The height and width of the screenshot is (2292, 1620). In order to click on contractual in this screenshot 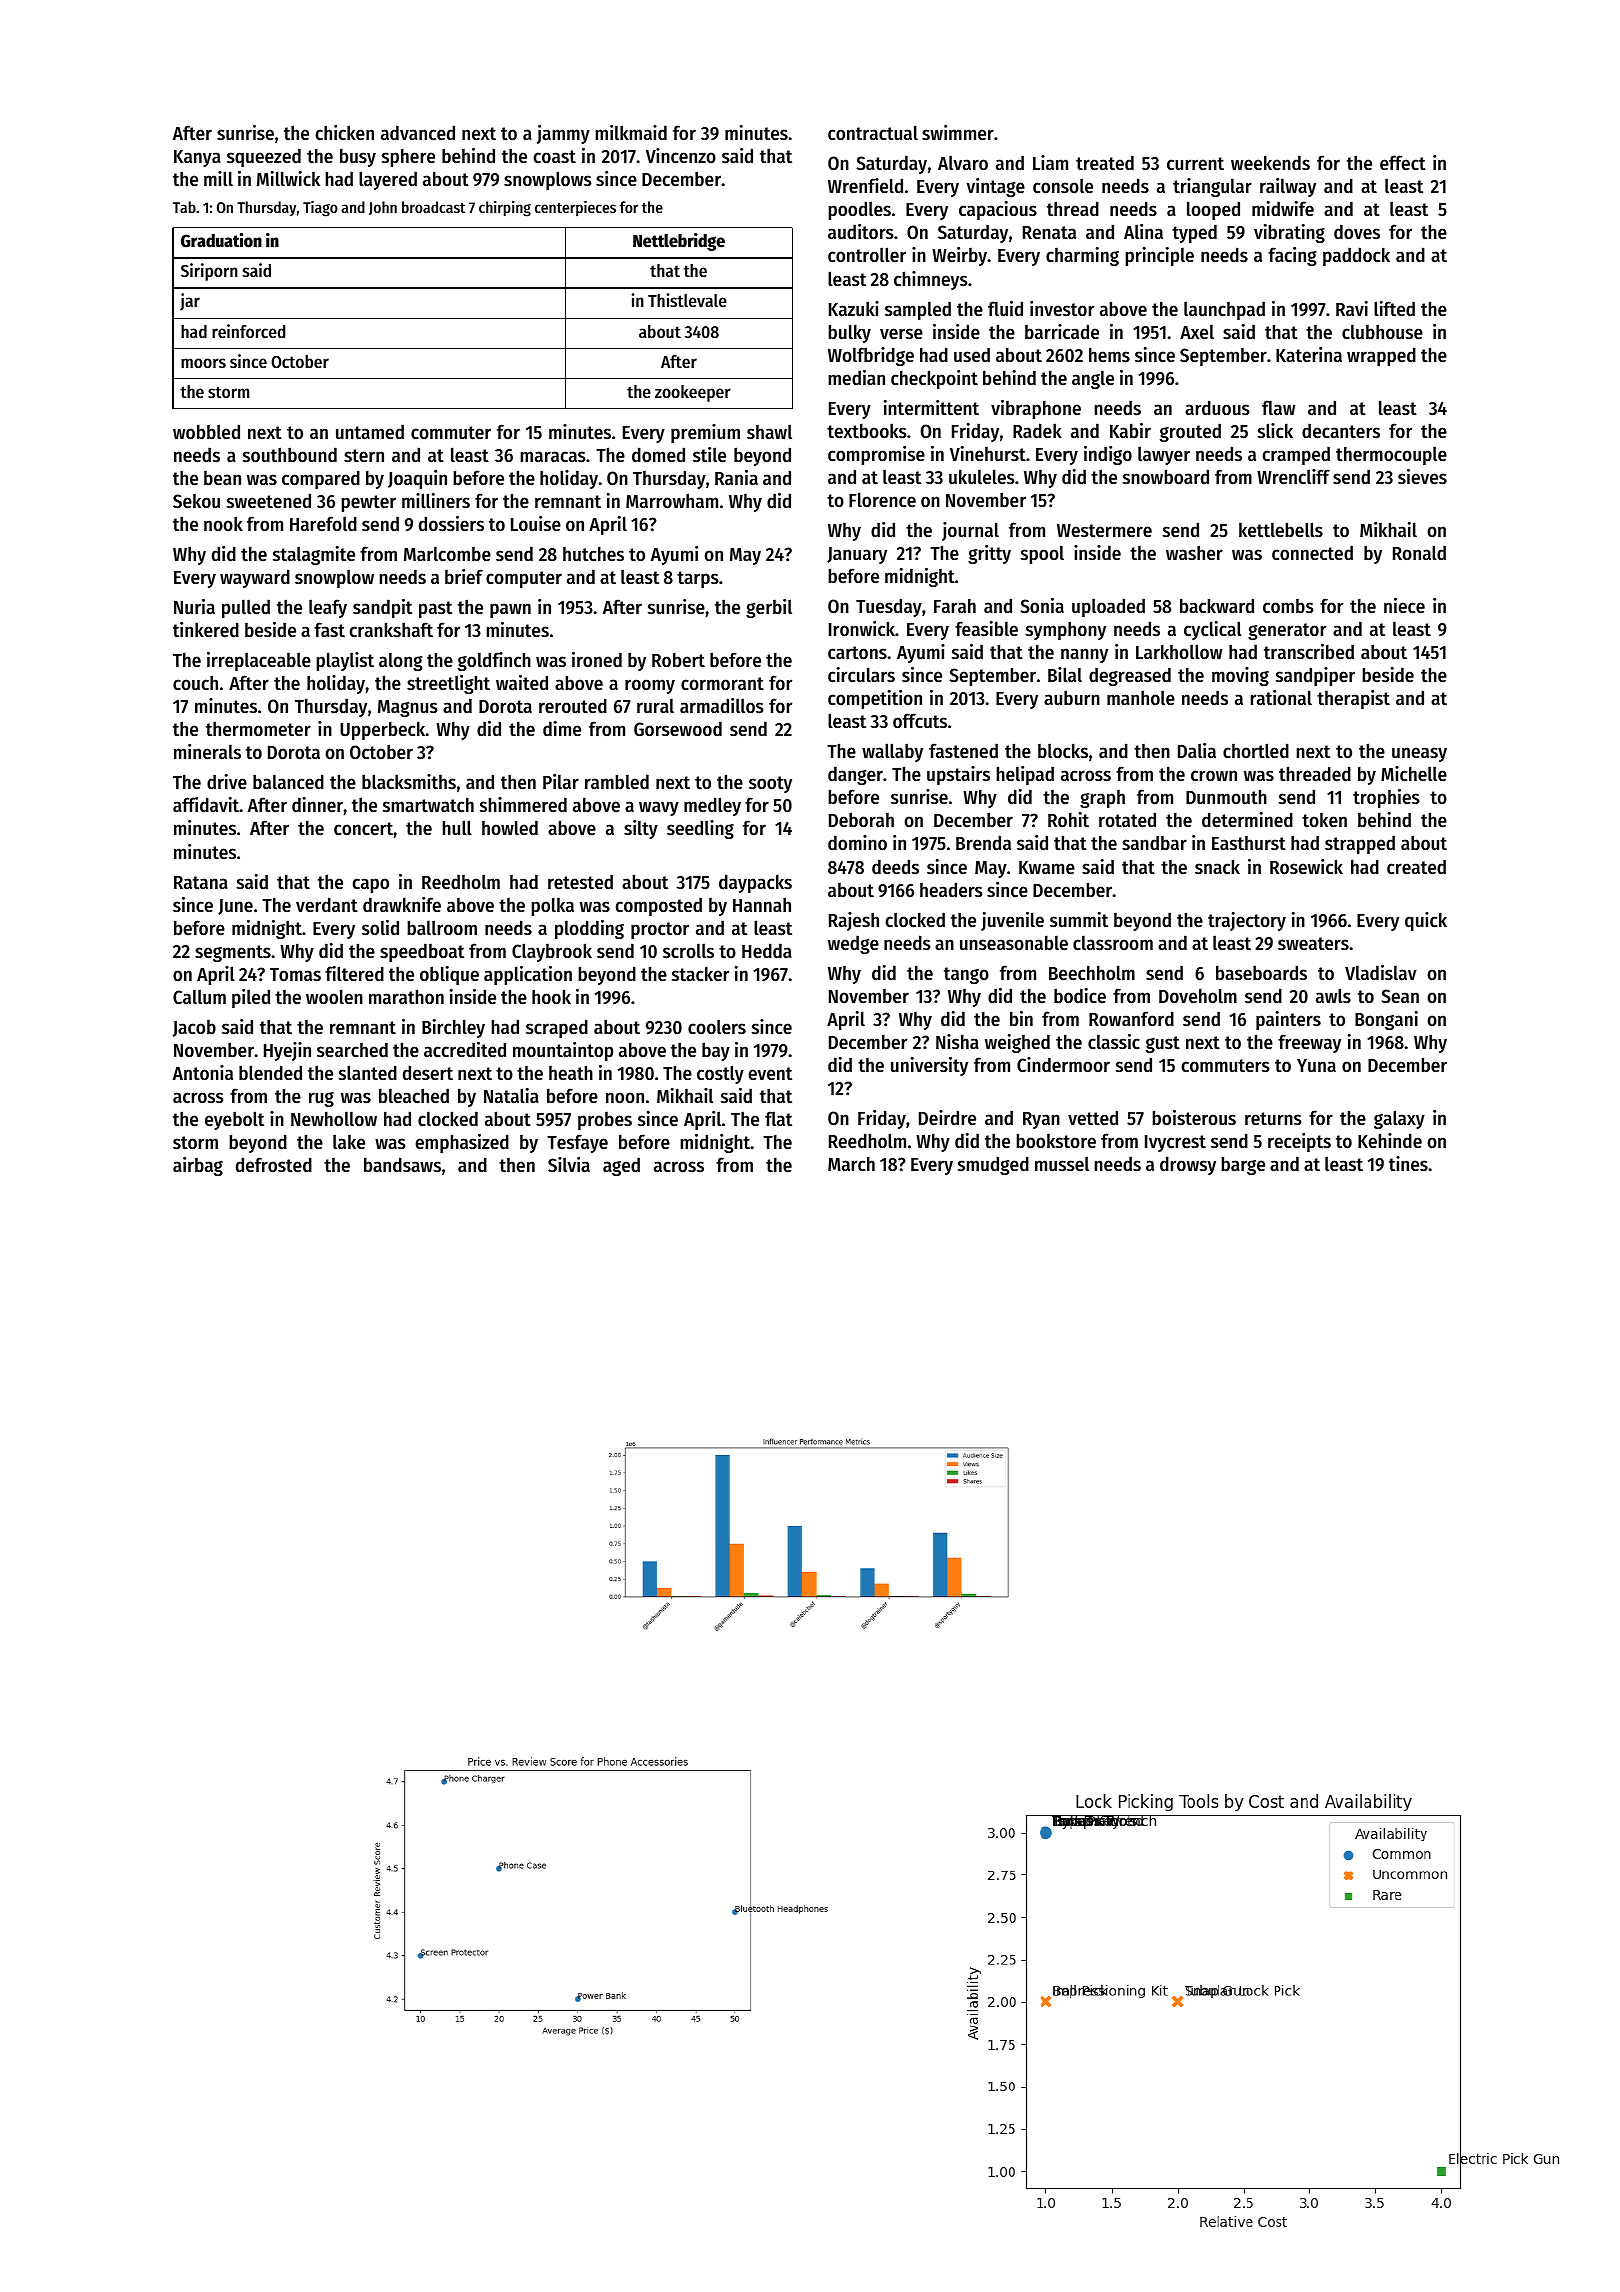, I will do `click(873, 133)`.
